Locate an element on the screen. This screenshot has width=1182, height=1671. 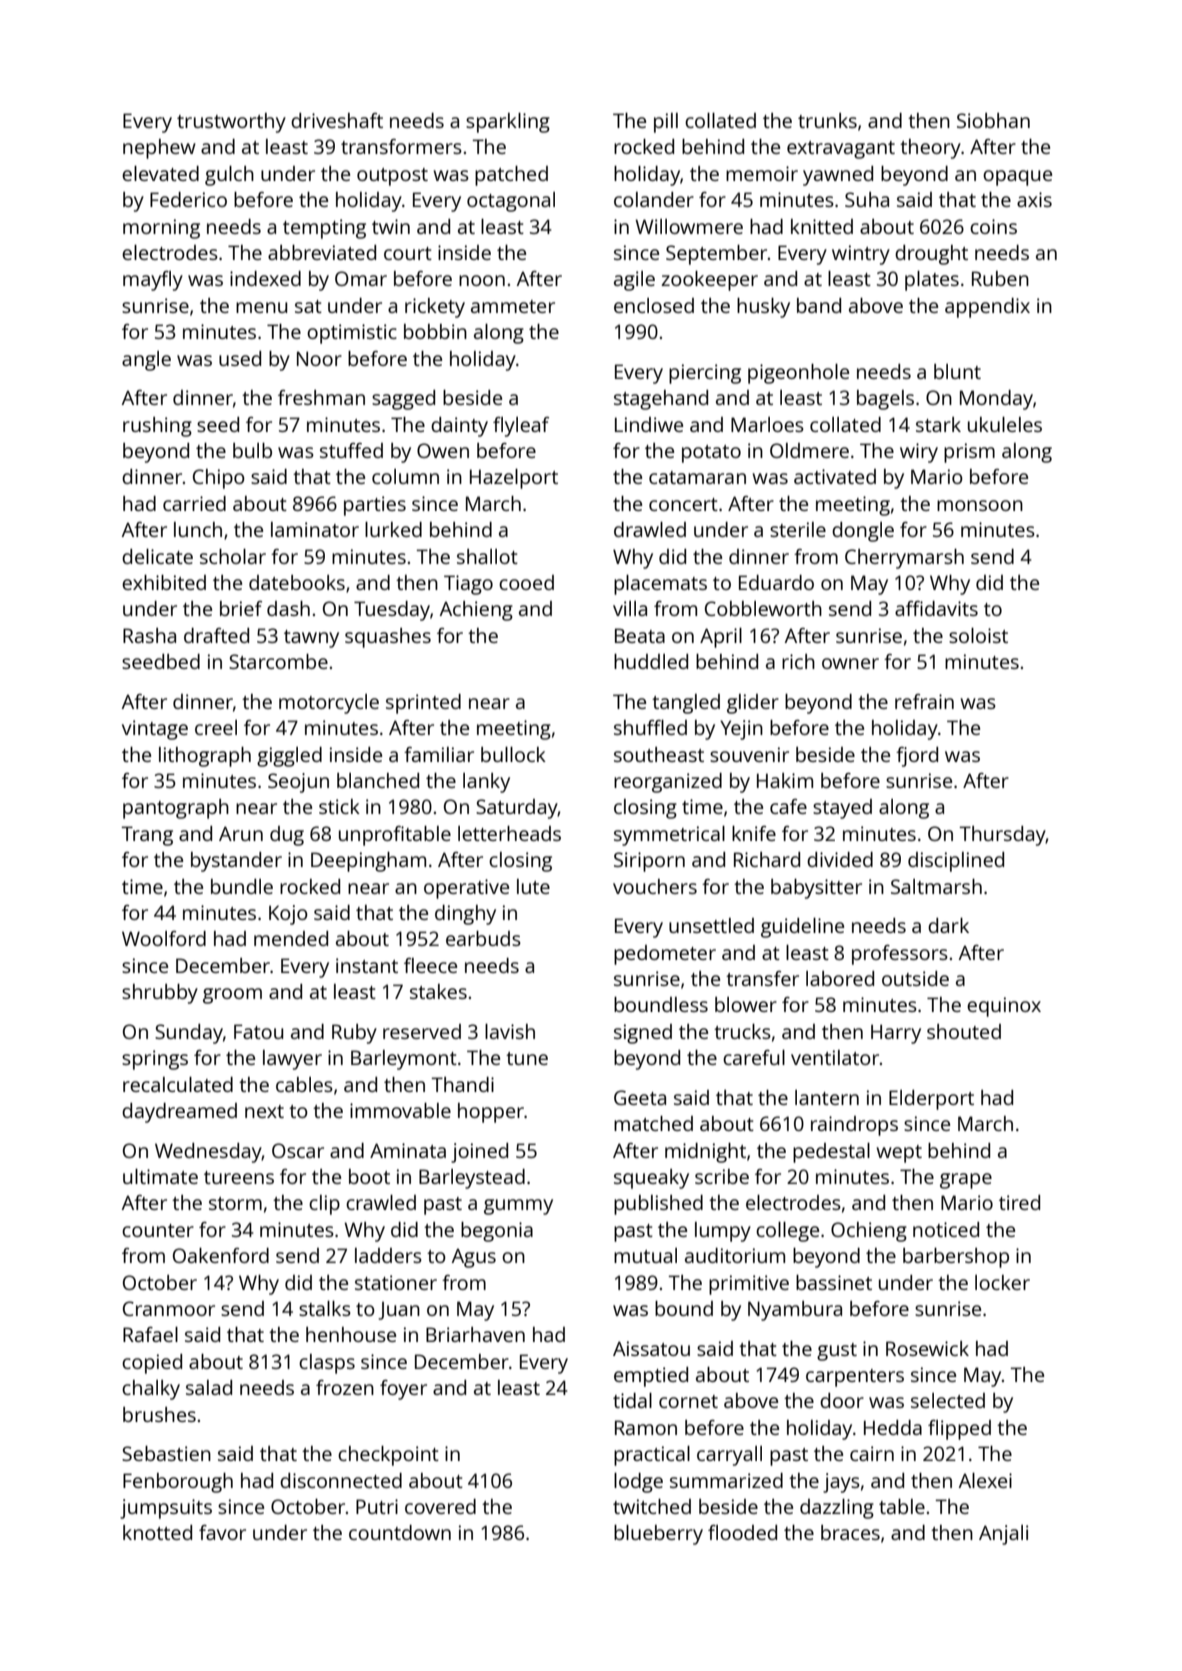
tawny is located at coordinates (311, 639).
